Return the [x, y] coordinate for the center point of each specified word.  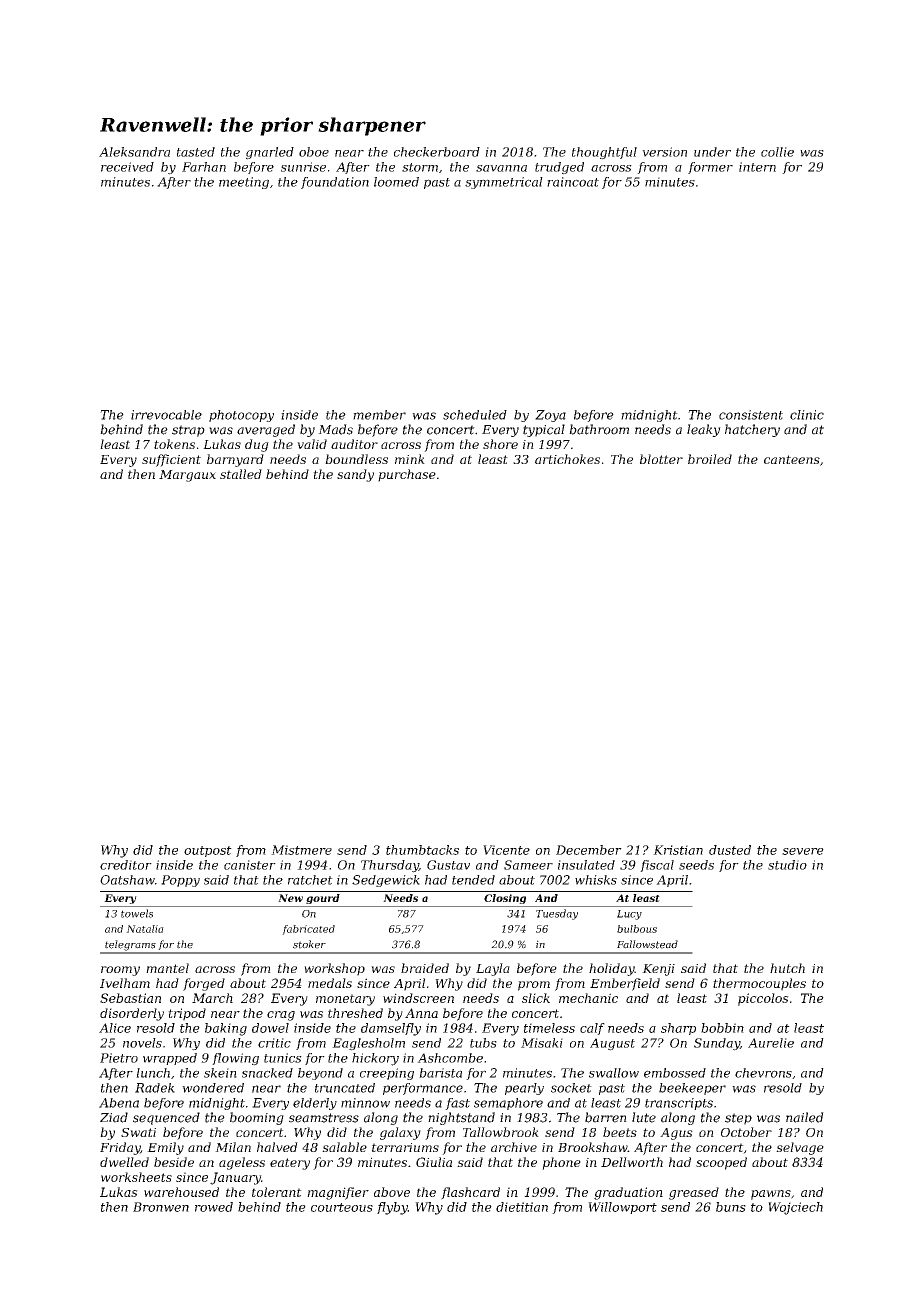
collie [777, 152]
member [379, 415]
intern [757, 167]
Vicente [506, 850]
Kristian [678, 850]
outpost [208, 851]
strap [188, 431]
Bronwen [161, 1207]
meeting [244, 183]
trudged [559, 168]
